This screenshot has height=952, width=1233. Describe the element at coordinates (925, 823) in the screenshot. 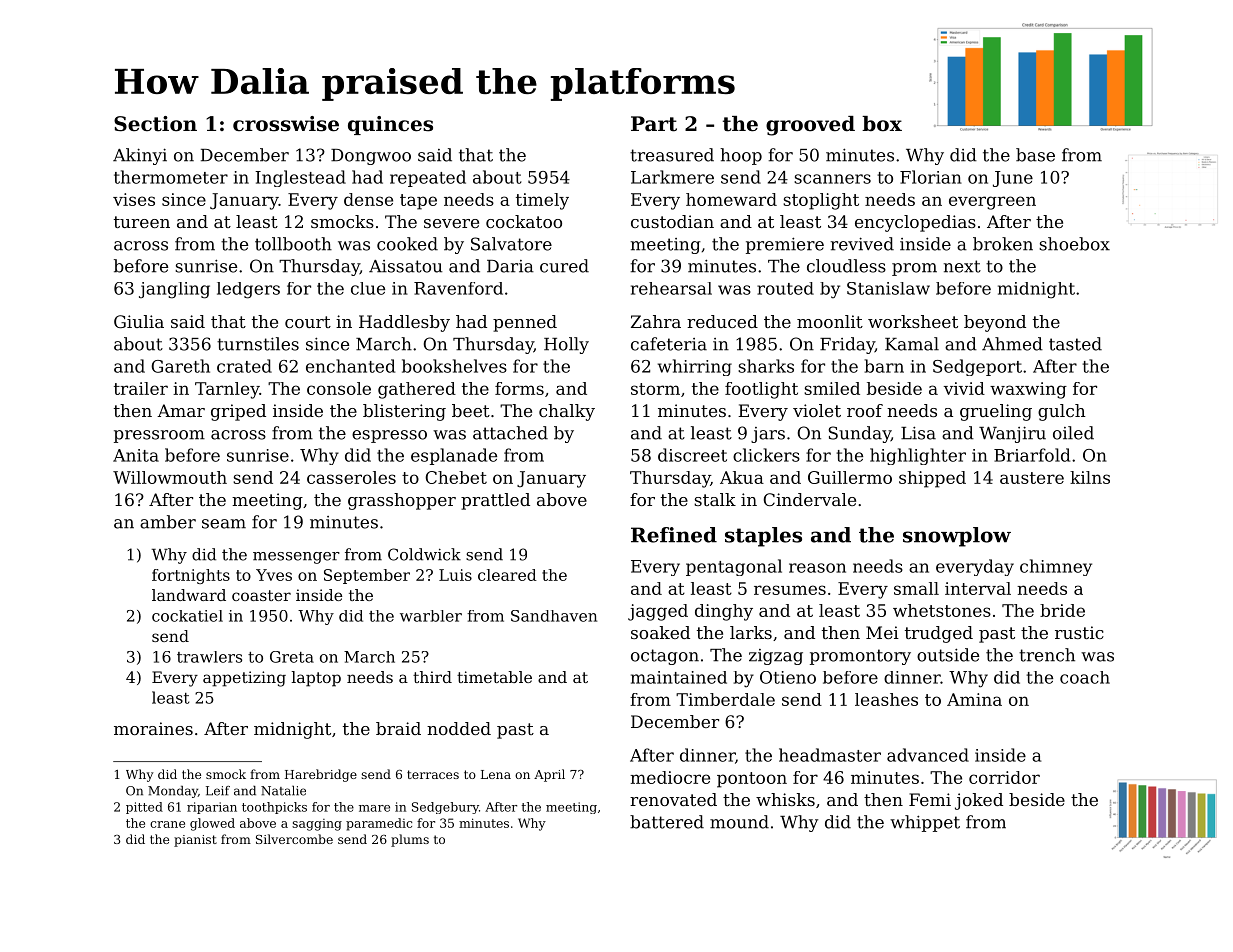

I see `whippet` at that location.
